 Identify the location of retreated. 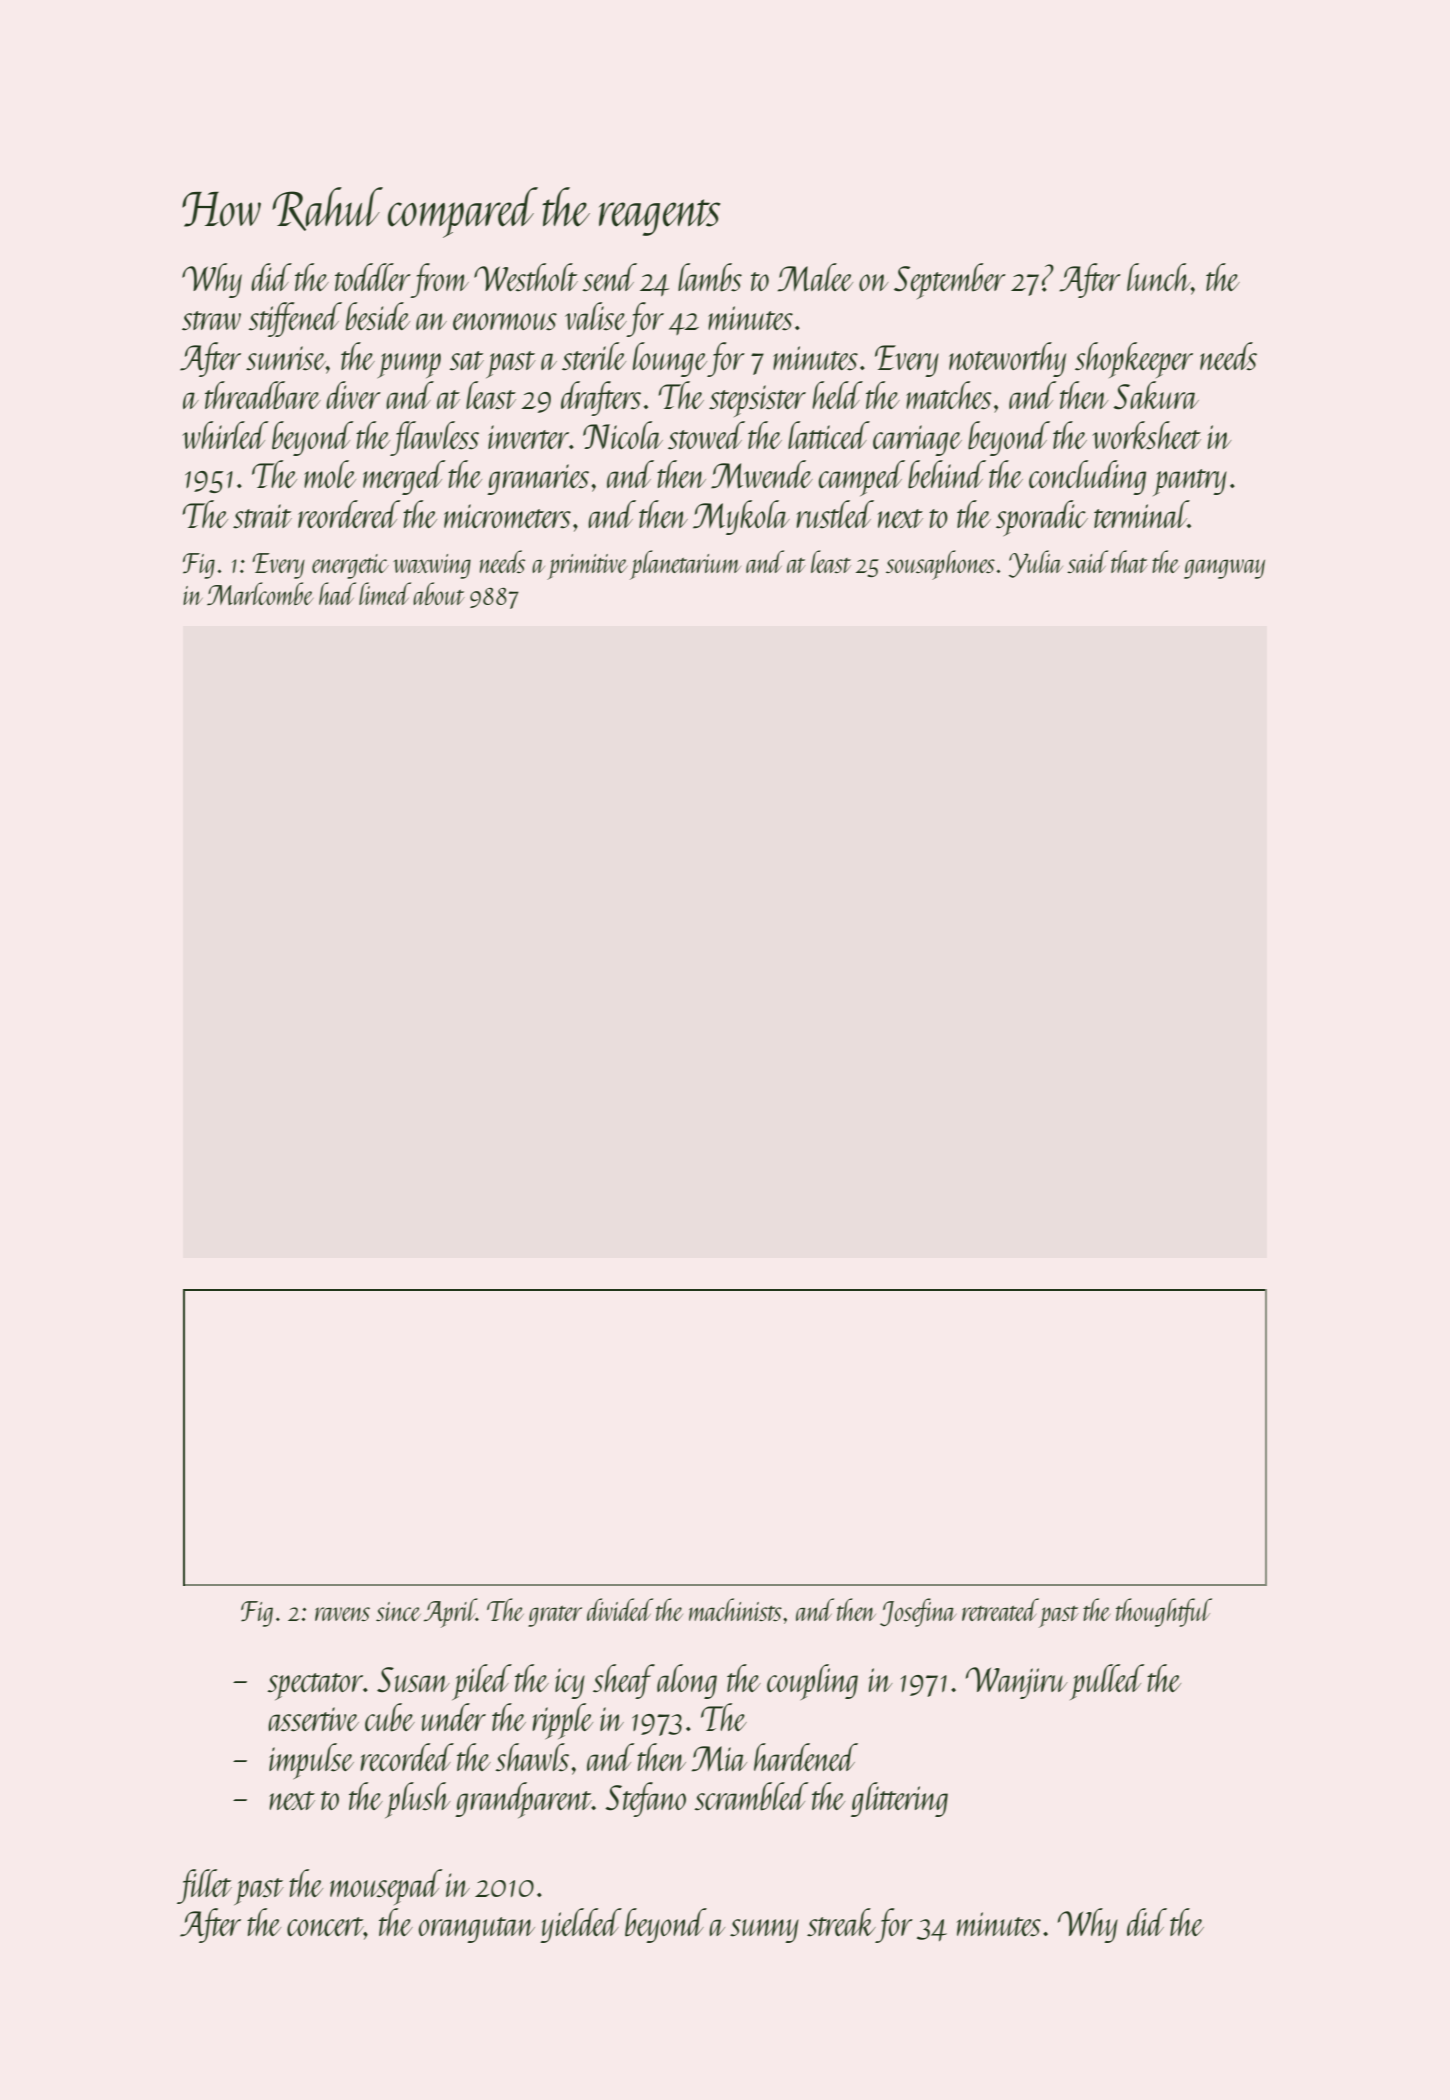
(1000, 1609).
